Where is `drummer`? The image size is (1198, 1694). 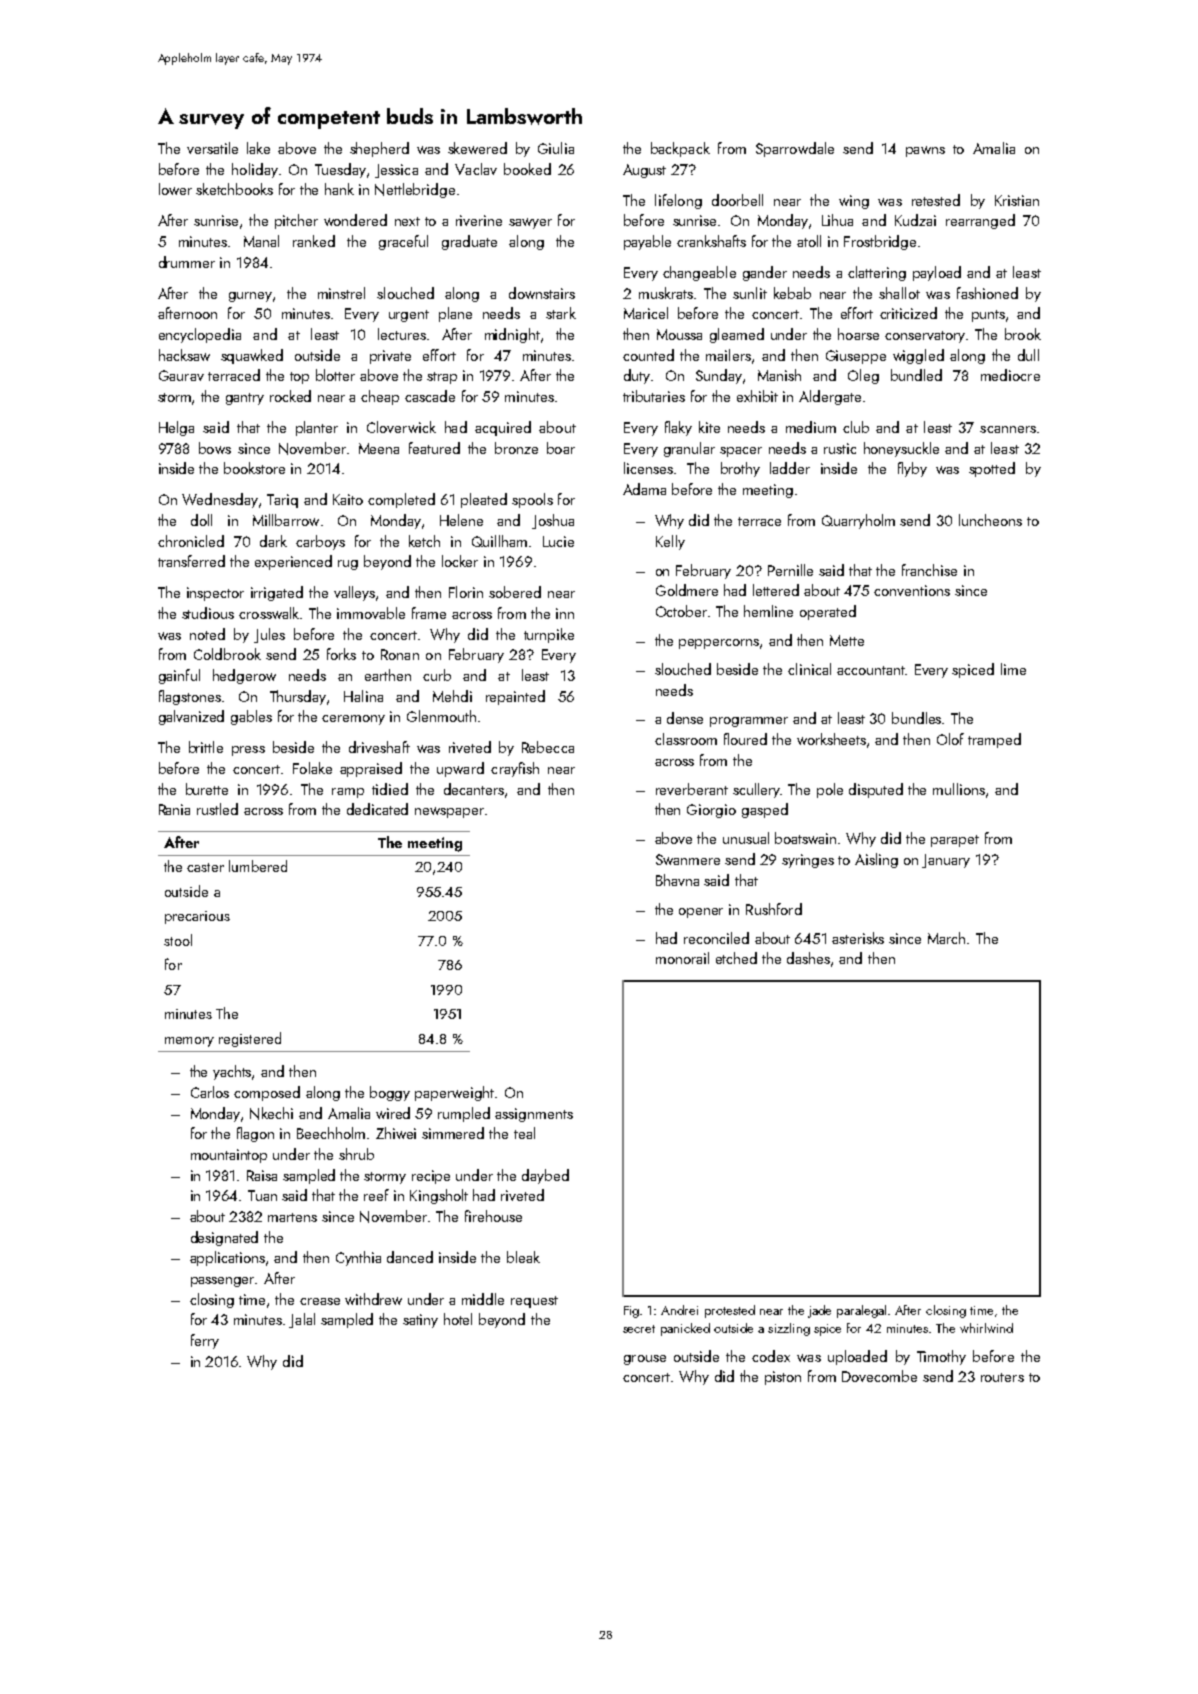 drummer is located at coordinates (187, 262).
